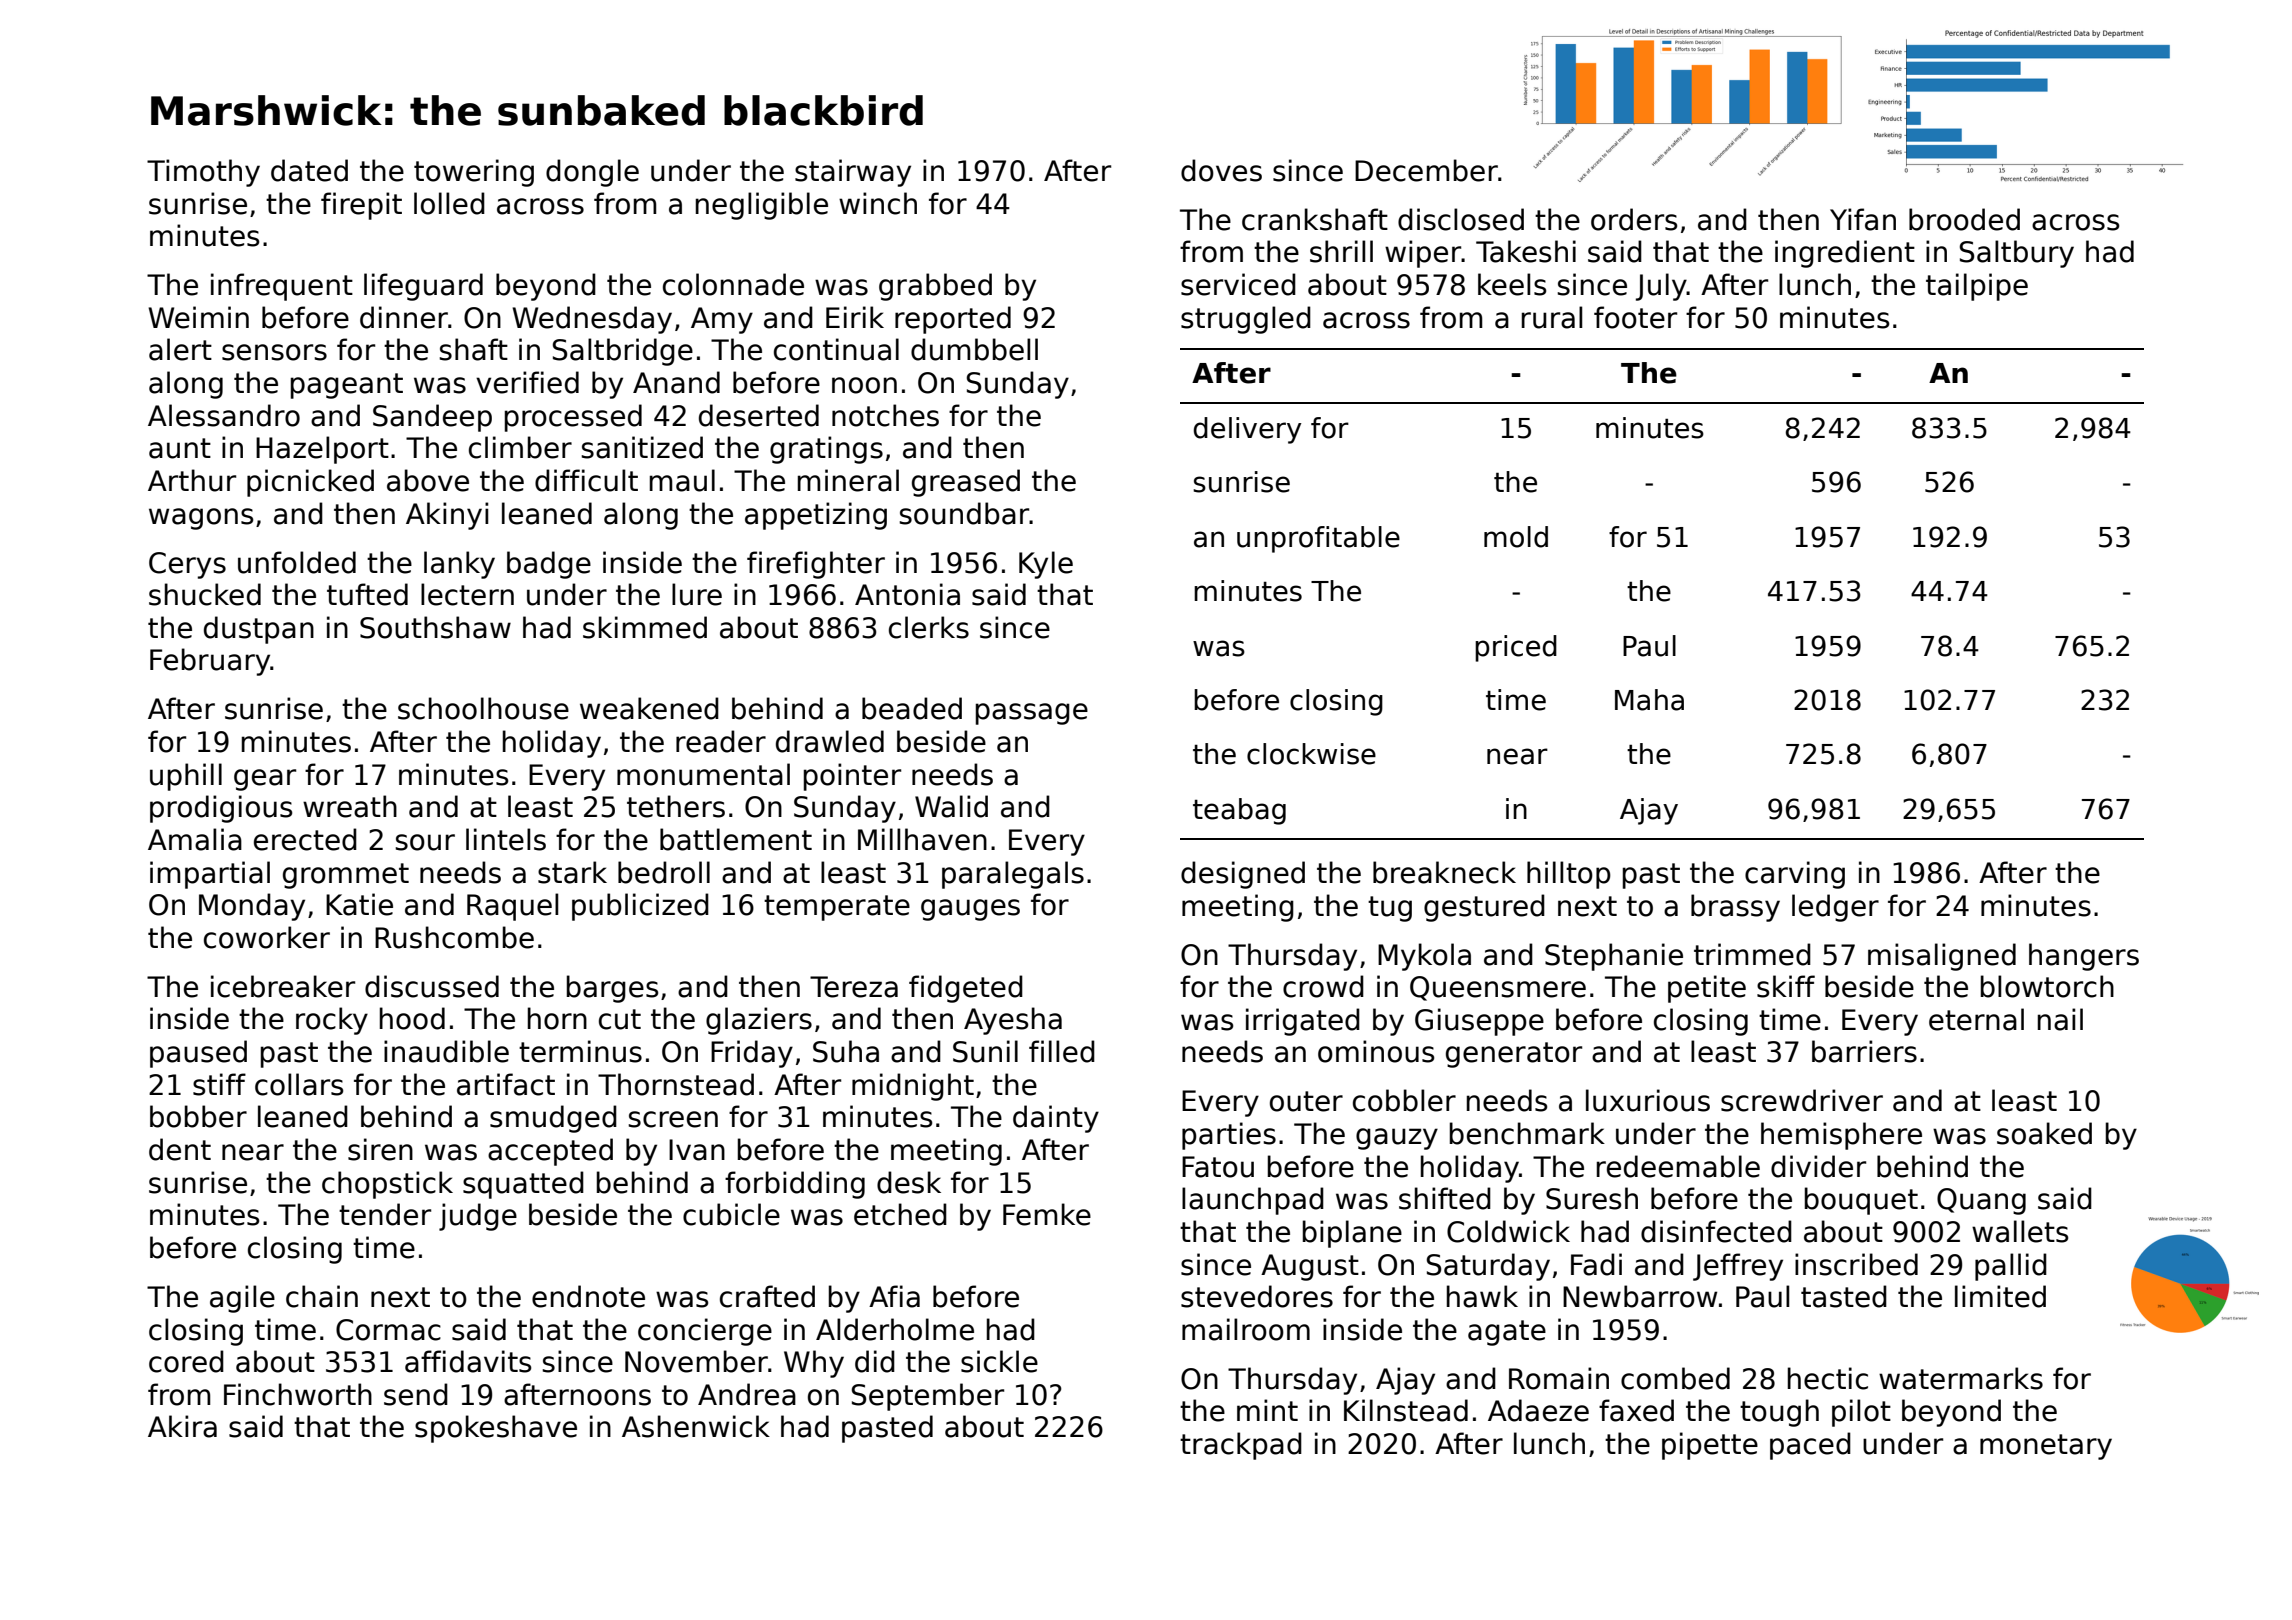 The width and height of the screenshot is (2292, 1620). I want to click on Akira, so click(182, 1426).
